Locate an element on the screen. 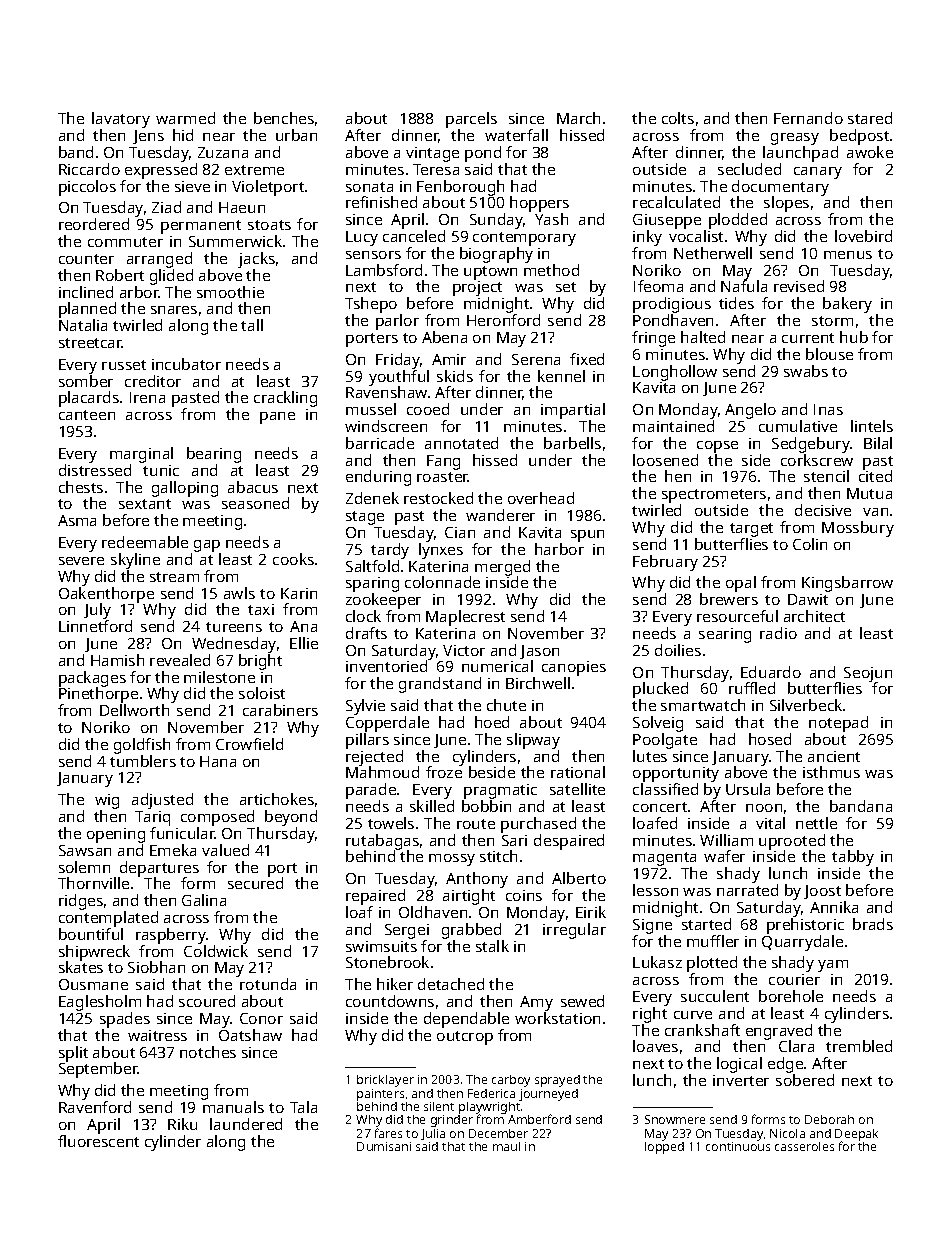 This screenshot has height=1233, width=952. September is located at coordinates (98, 1070).
